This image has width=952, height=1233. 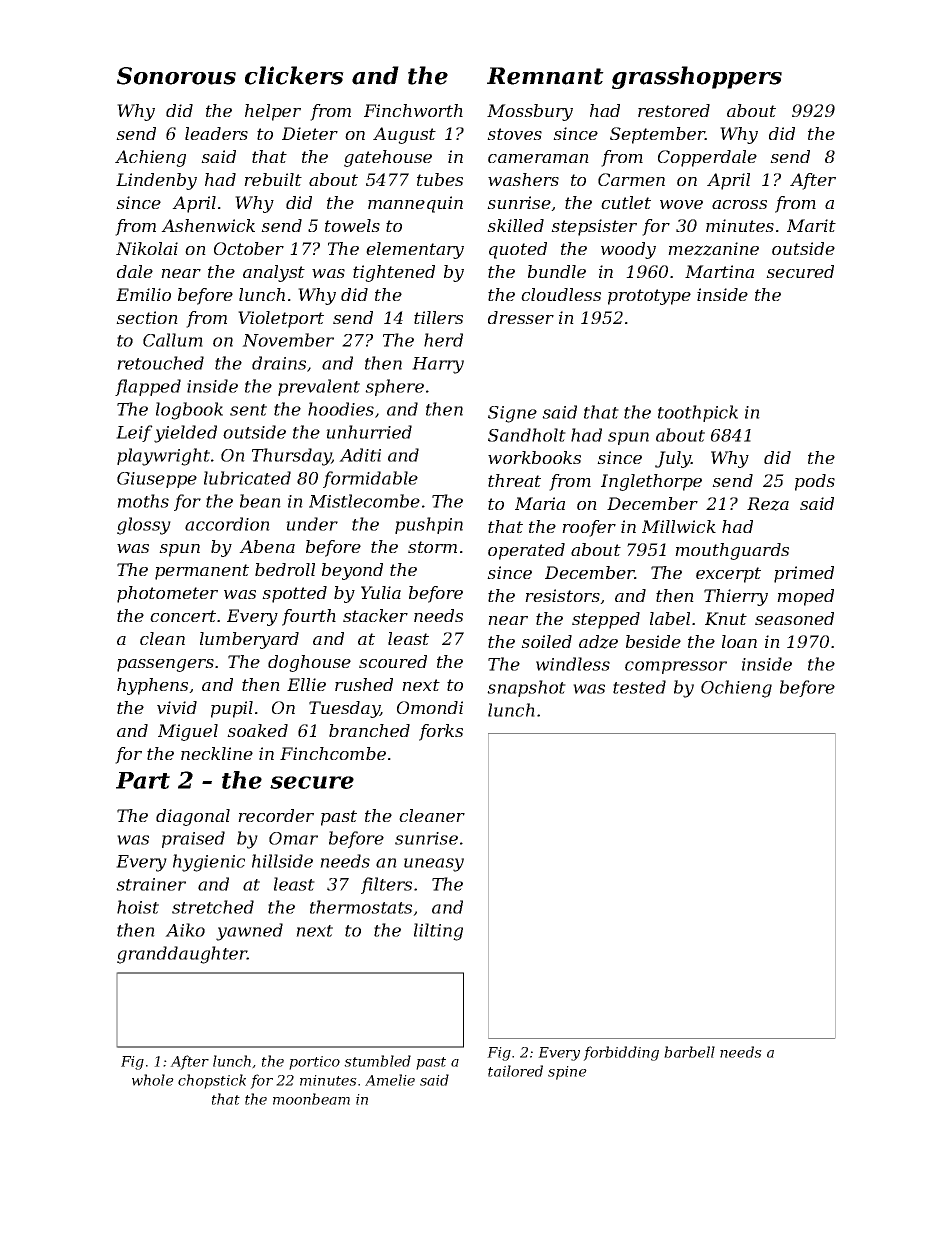 What do you see at coordinates (512, 414) in the image?
I see `Signe` at bounding box center [512, 414].
